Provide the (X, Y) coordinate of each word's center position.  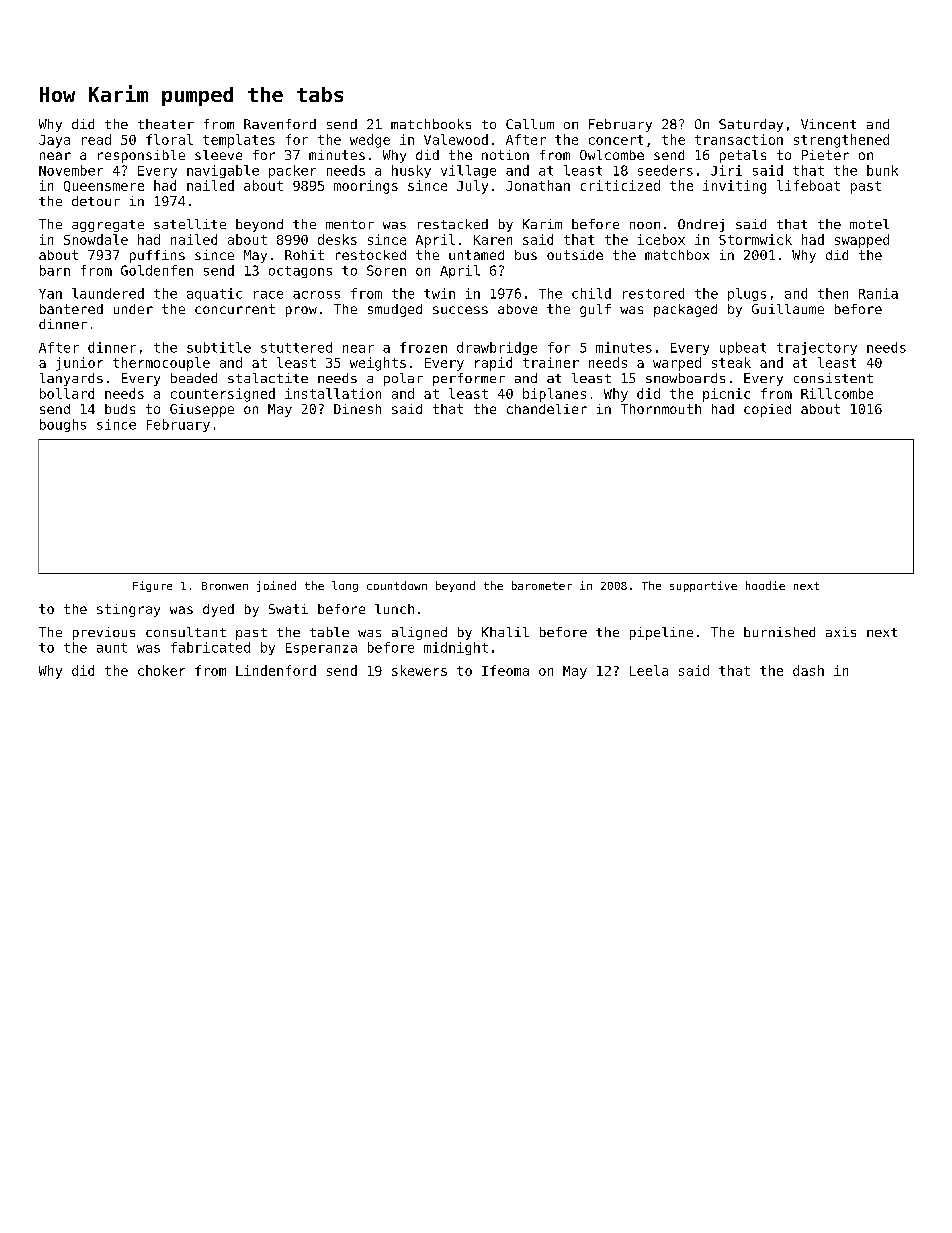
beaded (194, 378)
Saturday (751, 125)
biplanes (554, 395)
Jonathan (538, 185)
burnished (779, 632)
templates (239, 141)
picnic (726, 395)
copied (767, 410)
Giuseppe (202, 410)
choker (161, 670)
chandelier (547, 409)
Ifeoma (505, 670)
